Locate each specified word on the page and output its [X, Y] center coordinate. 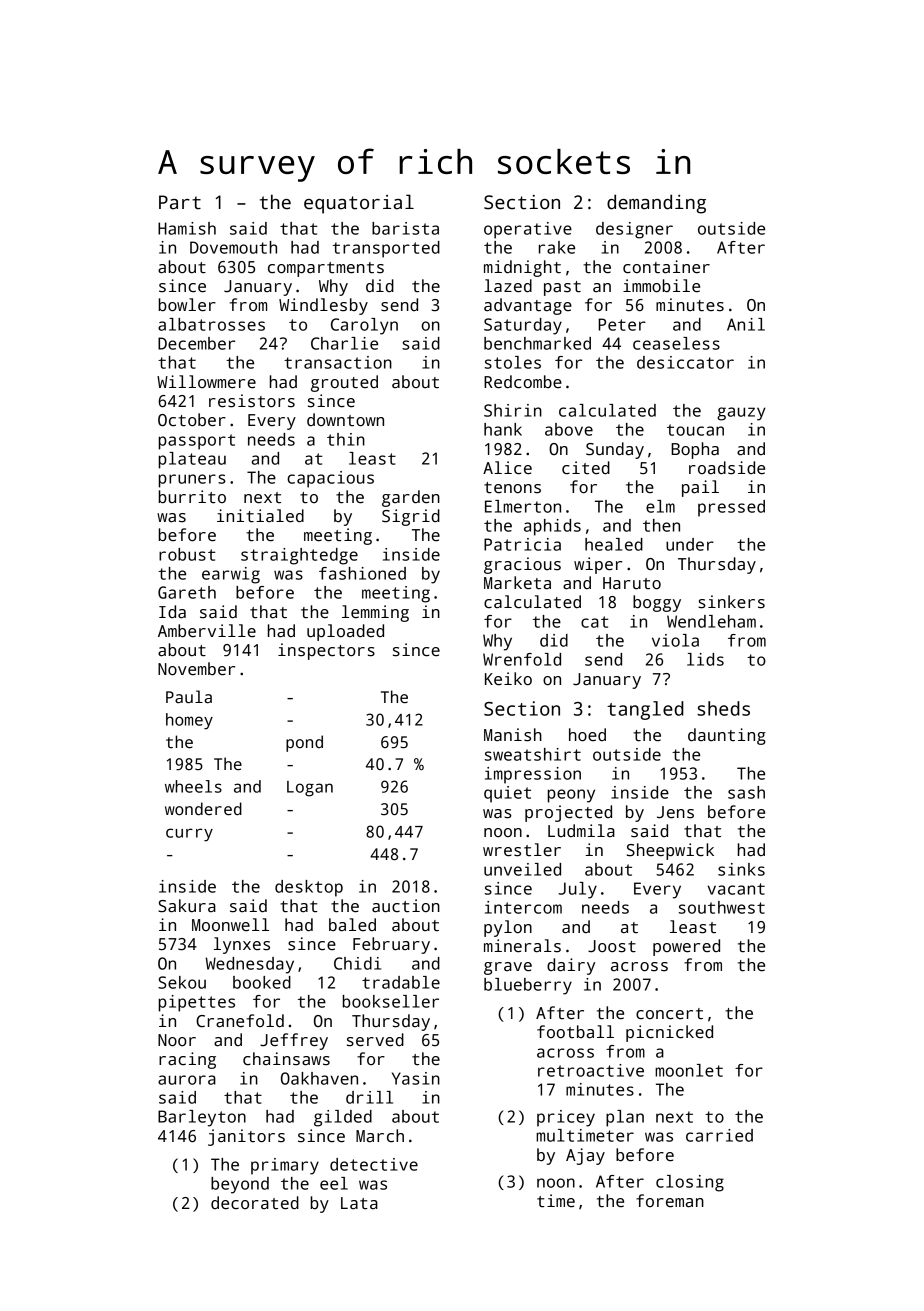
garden [411, 498]
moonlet [689, 1070]
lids [705, 659]
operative [528, 230]
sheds [723, 708]
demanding [656, 204]
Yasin [416, 1078]
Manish [513, 735]
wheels [193, 786]
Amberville [207, 631]
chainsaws [286, 1059]
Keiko [508, 679]
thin [346, 439]
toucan [695, 430]
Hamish [187, 228]
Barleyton [202, 1118]
